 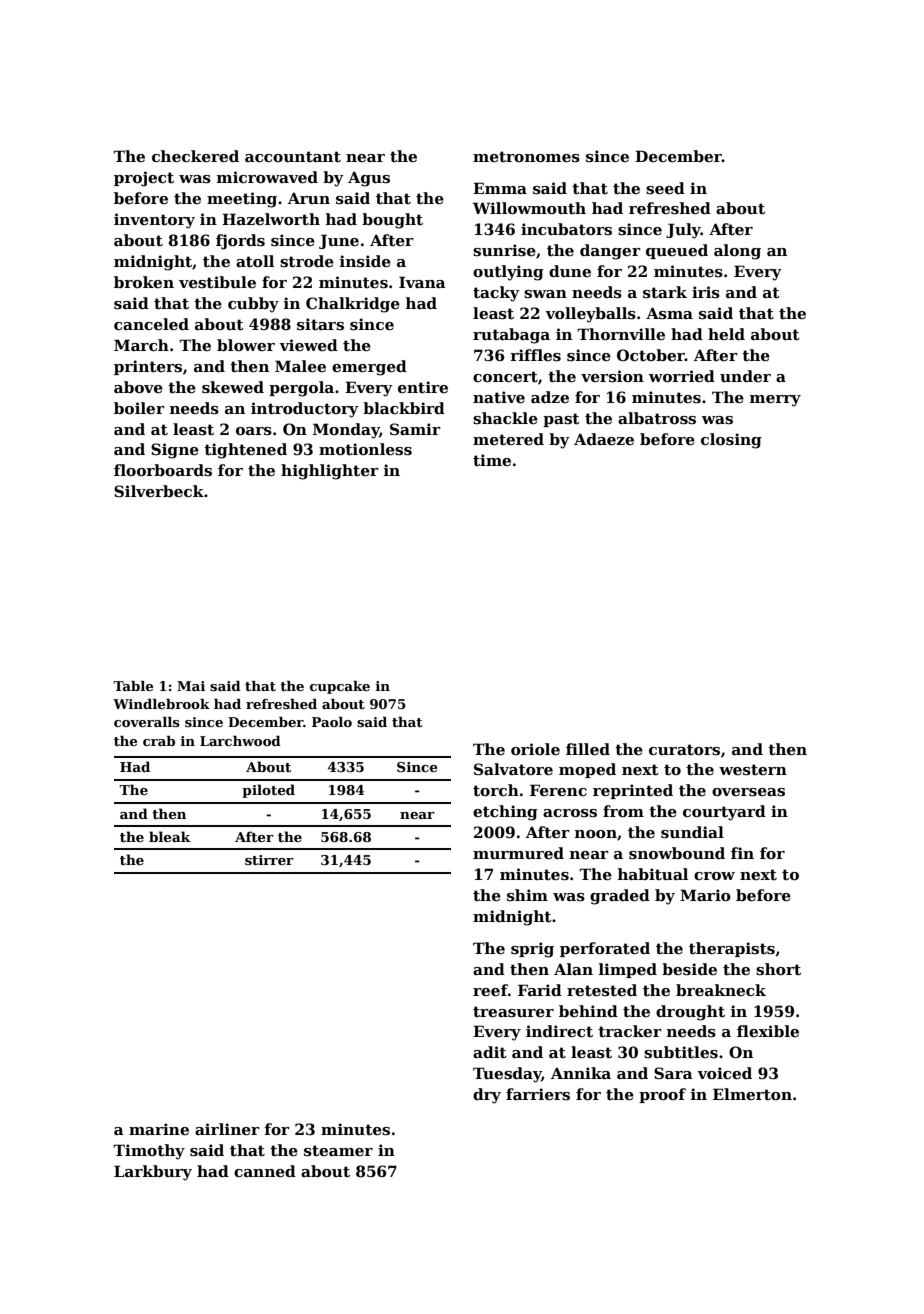 What do you see at coordinates (133, 686) in the page?
I see `Table` at bounding box center [133, 686].
